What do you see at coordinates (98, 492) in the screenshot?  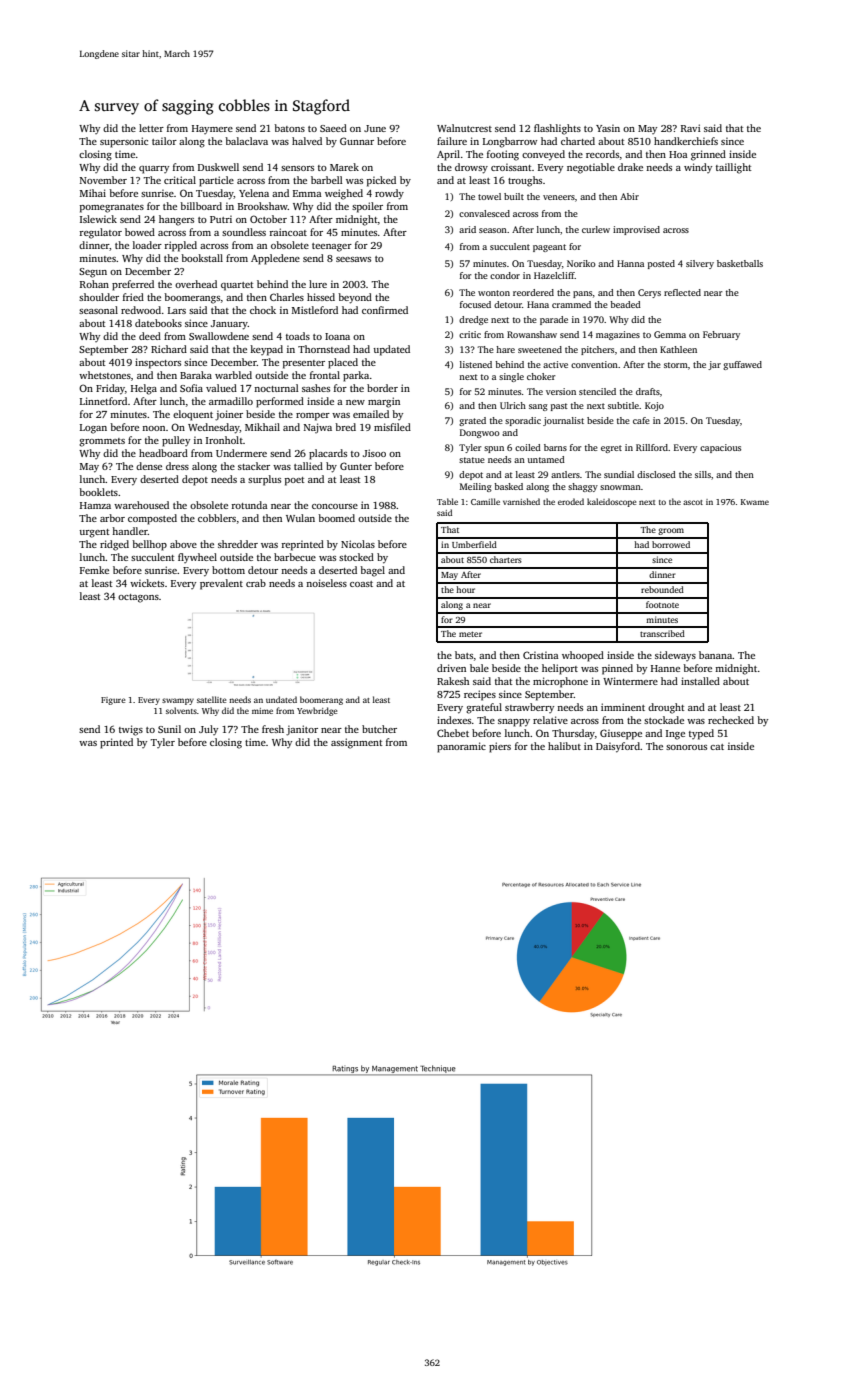 I see `booklets` at bounding box center [98, 492].
